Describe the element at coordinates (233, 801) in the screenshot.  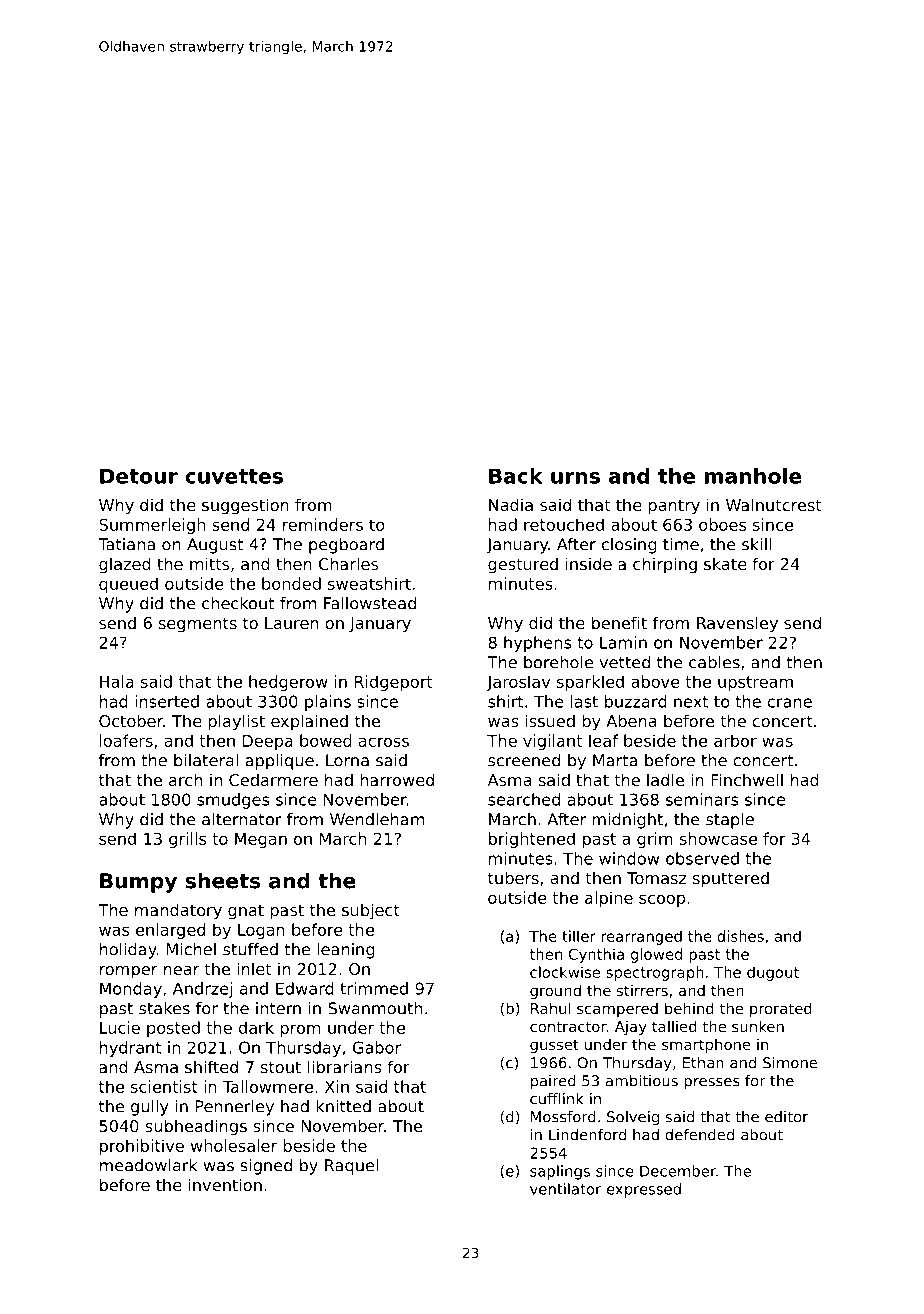
I see `smudges` at that location.
